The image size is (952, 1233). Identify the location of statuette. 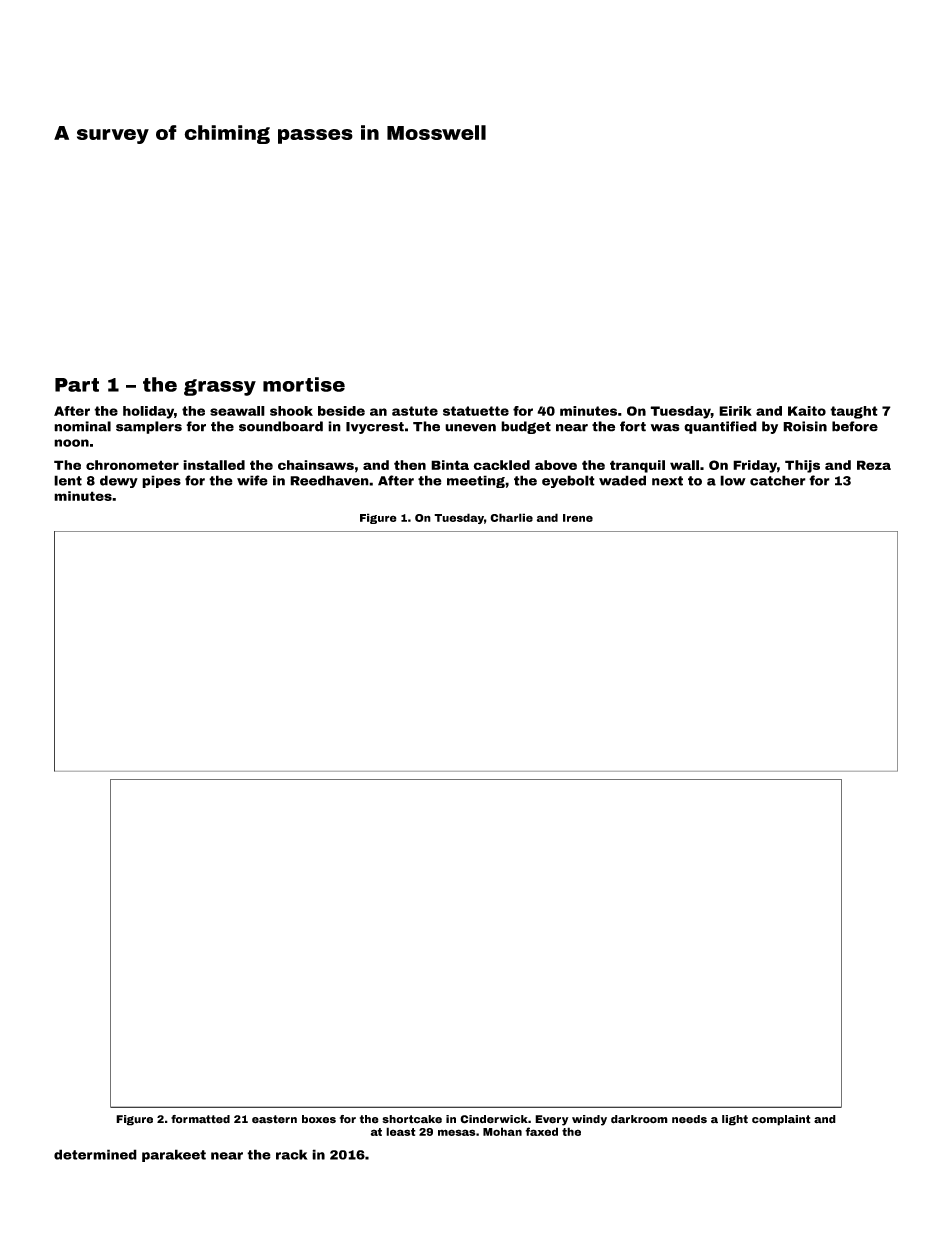
(476, 411).
